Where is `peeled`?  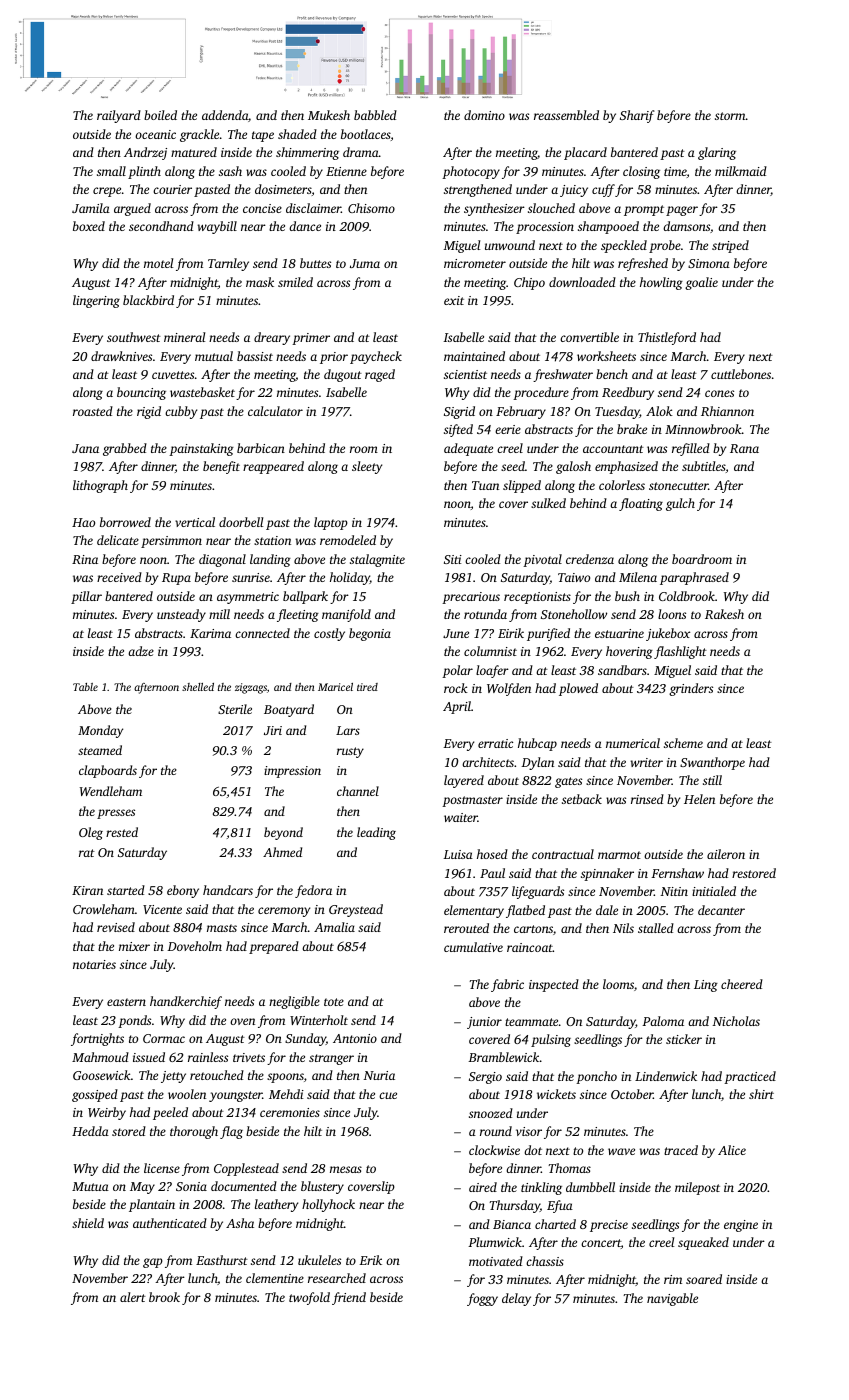 peeled is located at coordinates (170, 1113).
